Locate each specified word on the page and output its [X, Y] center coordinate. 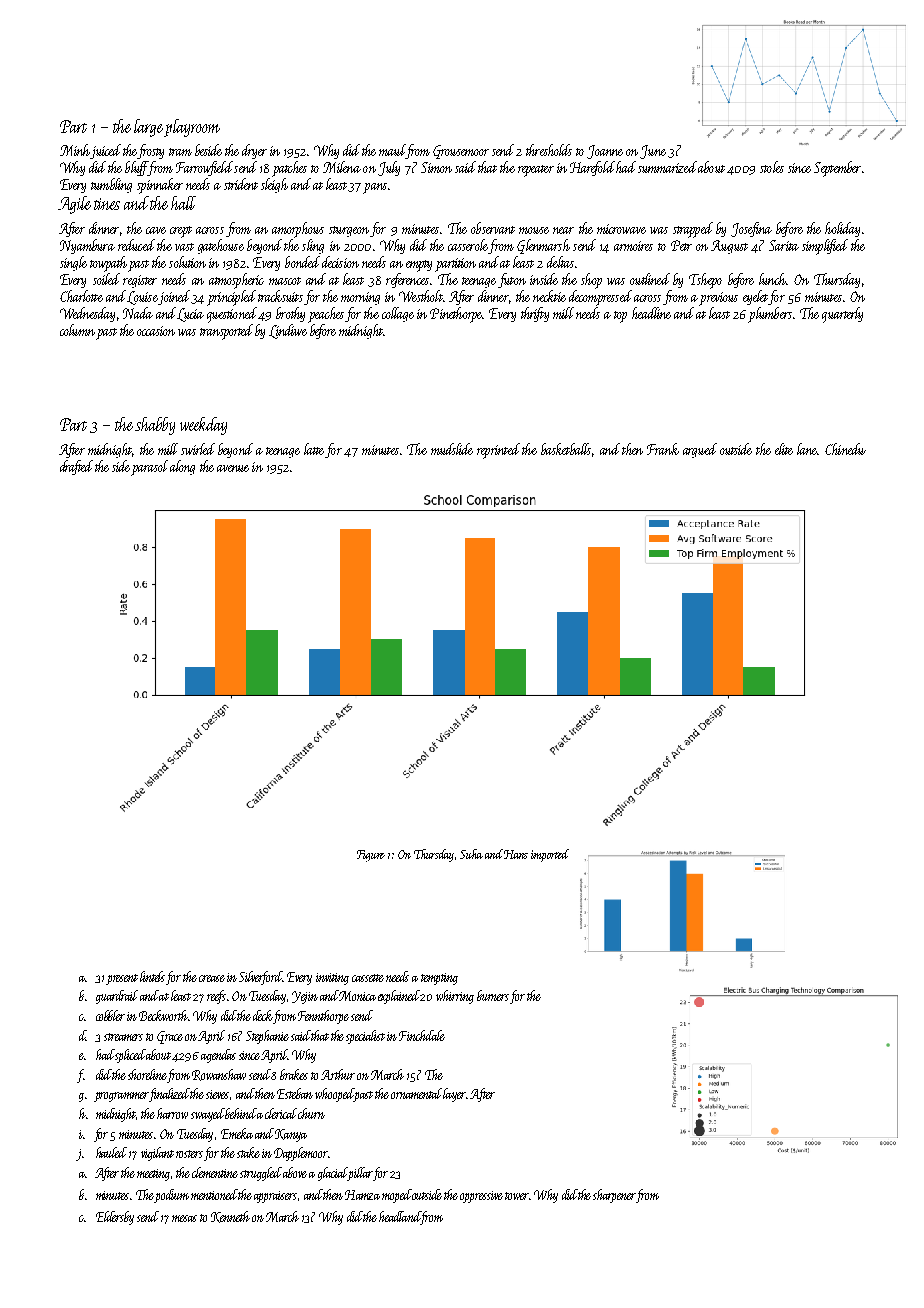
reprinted [498, 451]
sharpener [614, 1196]
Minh [75, 150]
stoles [772, 167]
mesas [184, 1218]
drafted [76, 467]
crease [212, 978]
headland [399, 1216]
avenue [233, 468]
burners [493, 995]
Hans [516, 854]
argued [700, 450]
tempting [439, 979]
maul [392, 151]
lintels [152, 976]
